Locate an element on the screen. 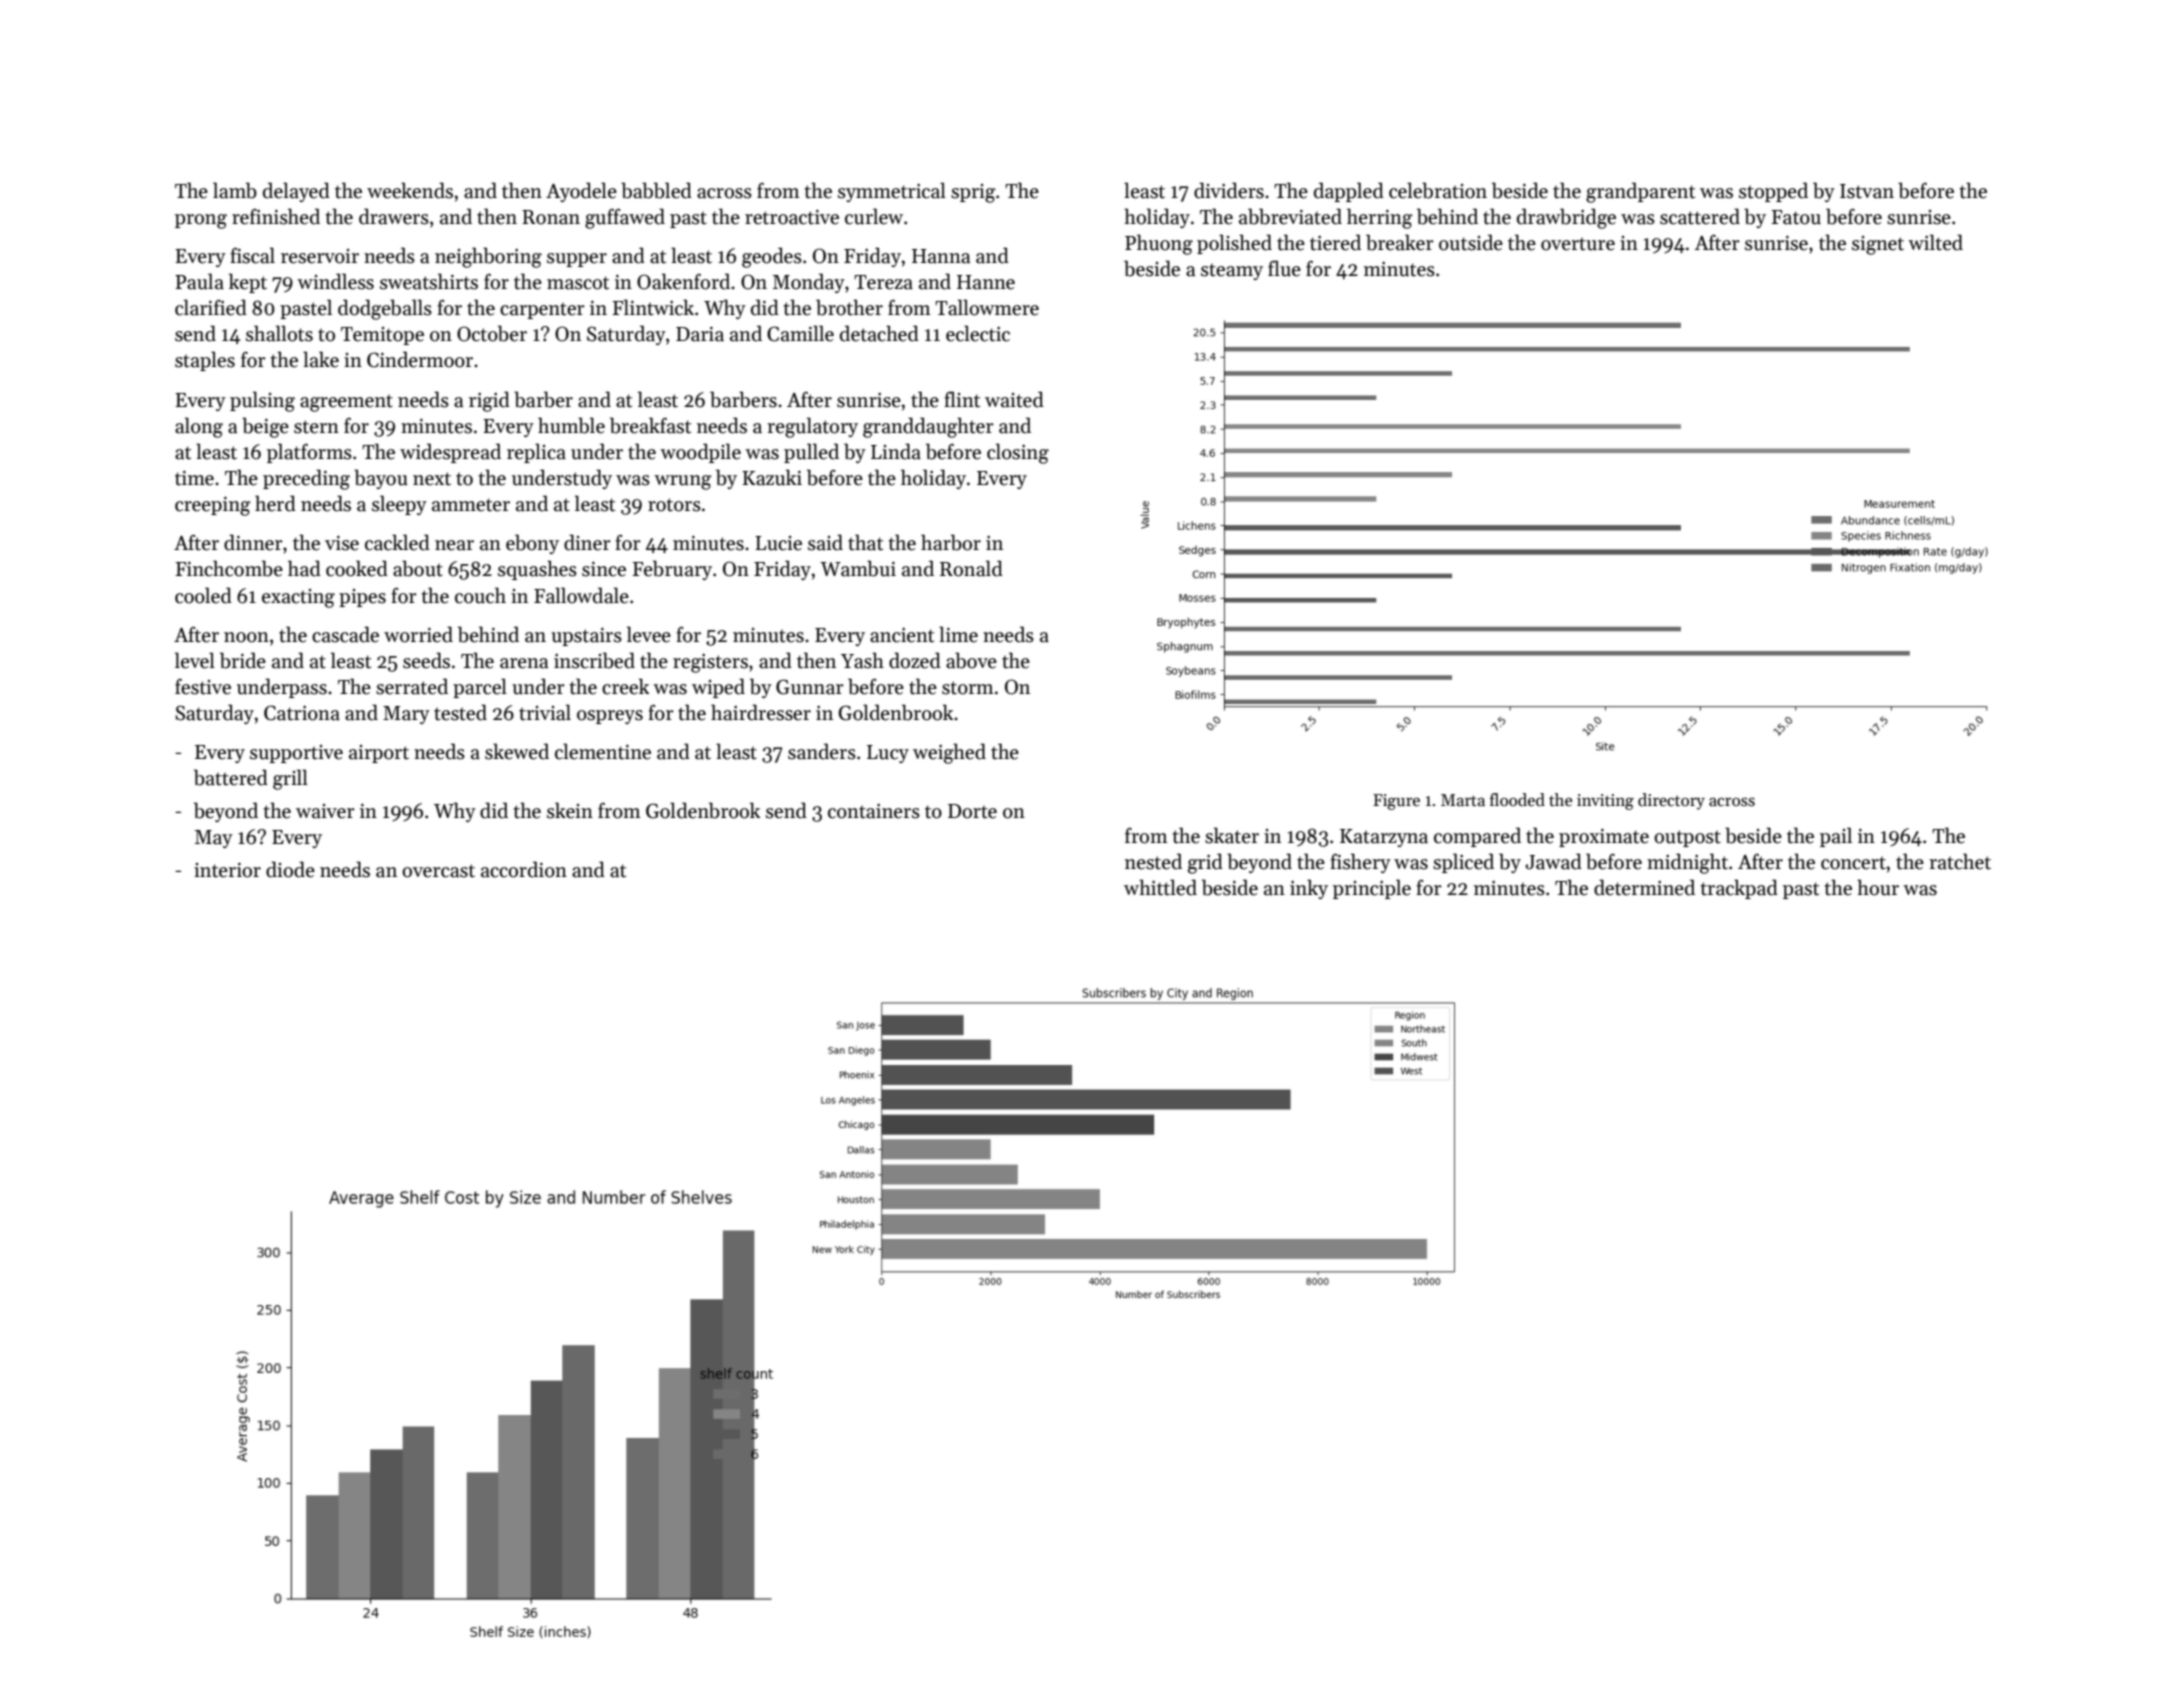 The width and height of the screenshot is (2178, 1683). spliced is located at coordinates (1463, 863).
